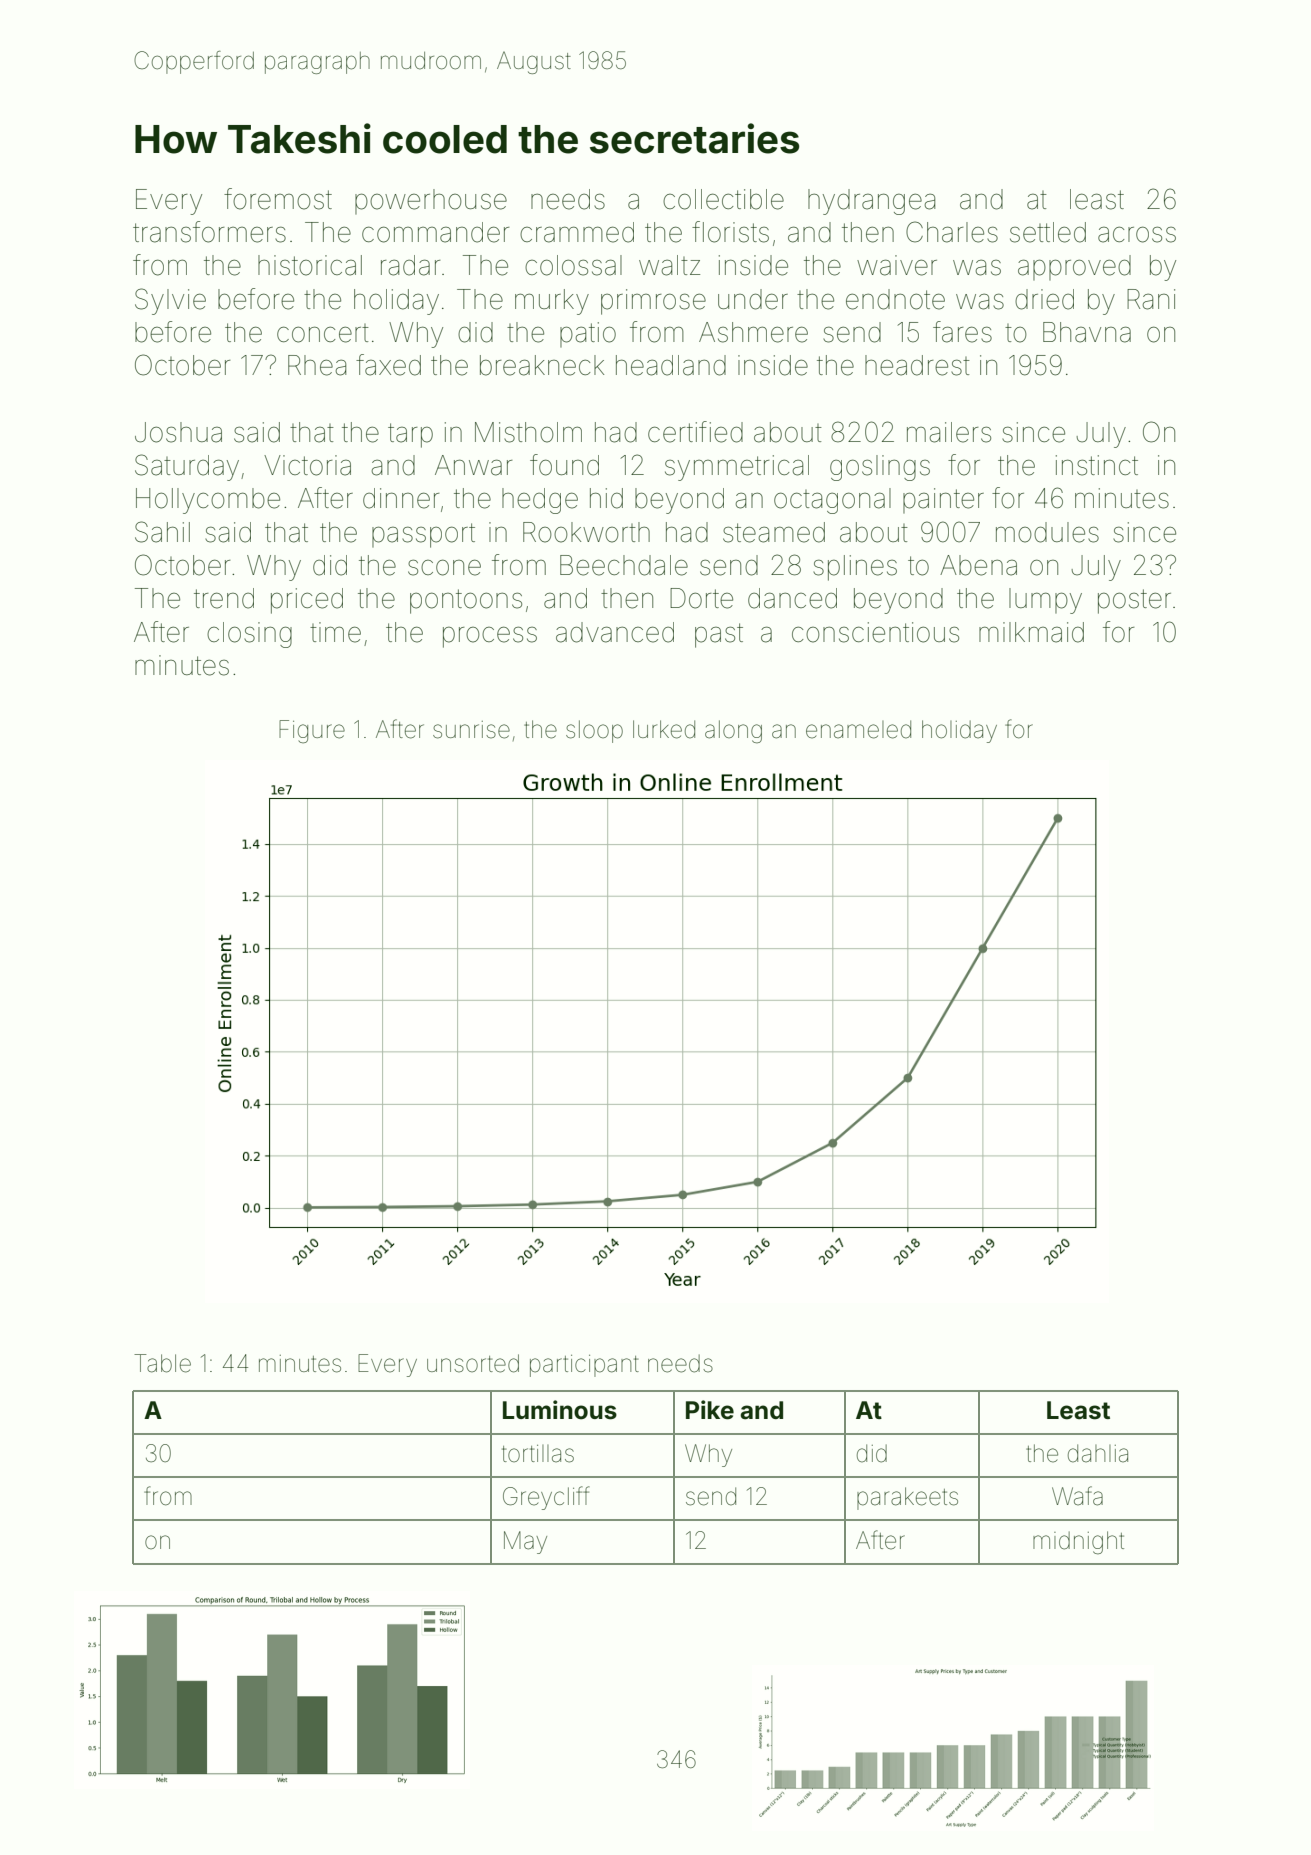  I want to click on closing, so click(249, 635).
